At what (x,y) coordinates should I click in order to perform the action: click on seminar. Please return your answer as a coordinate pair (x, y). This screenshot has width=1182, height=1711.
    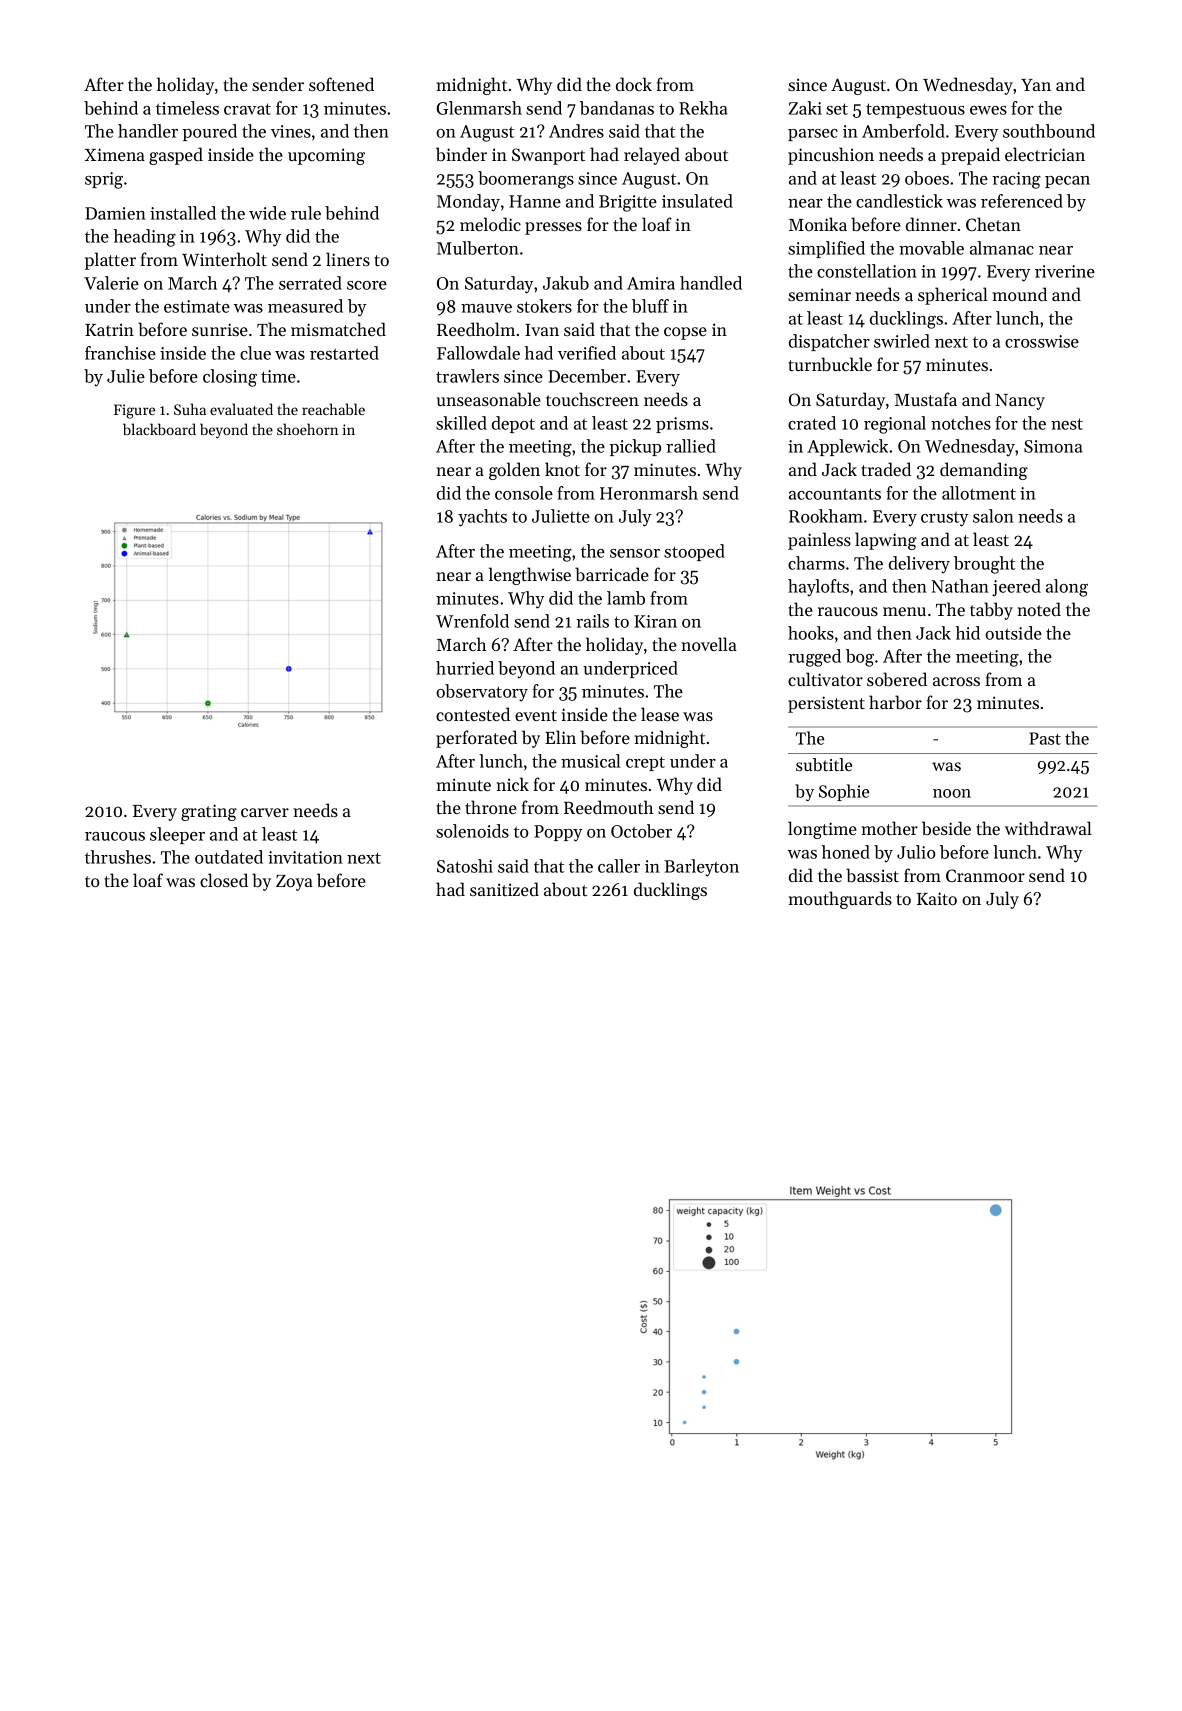
    Looking at the image, I should click on (819, 294).
